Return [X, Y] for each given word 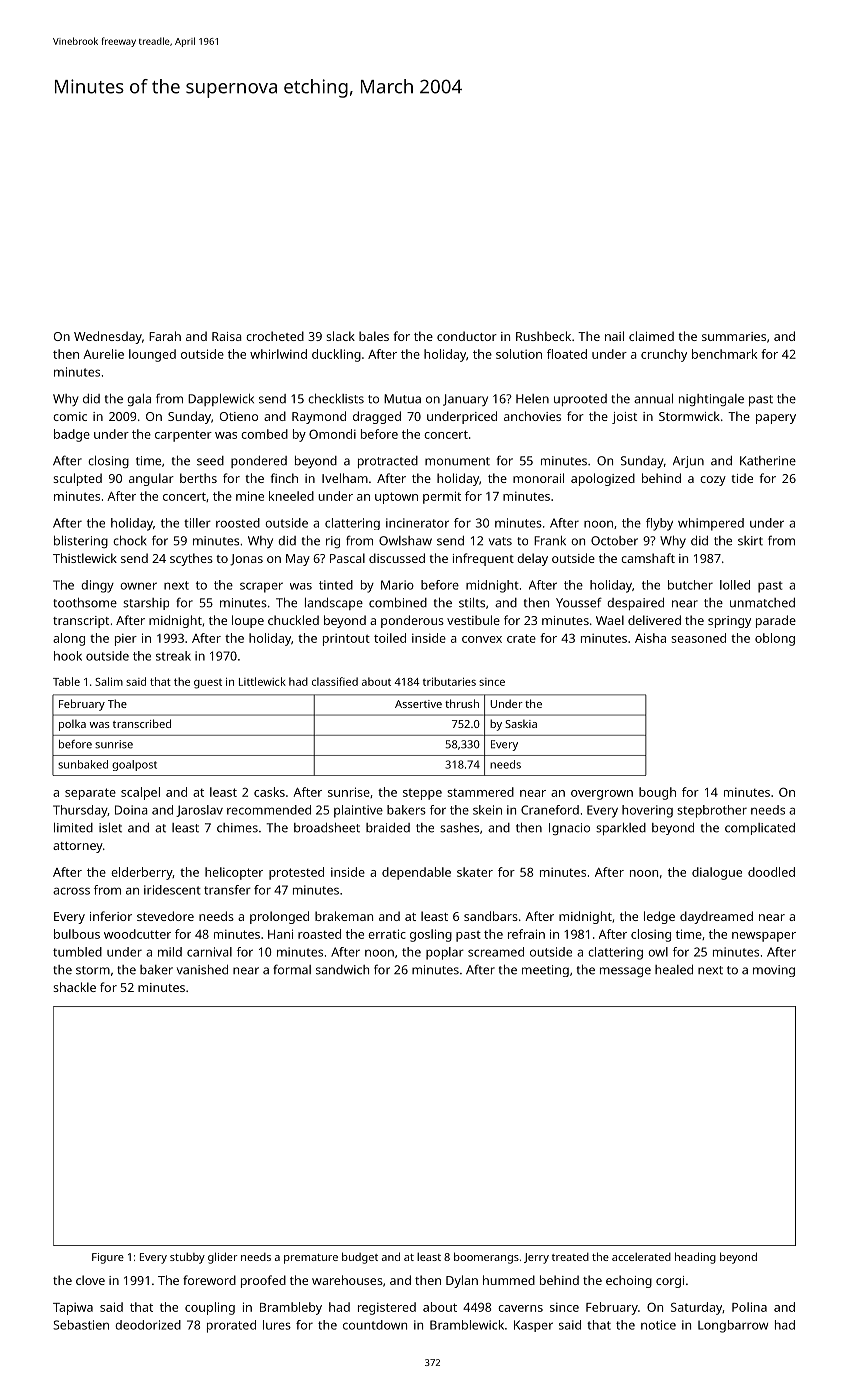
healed [674, 970]
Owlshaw [405, 541]
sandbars [491, 916]
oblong [775, 639]
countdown [375, 1325]
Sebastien [81, 1325]
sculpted [77, 479]
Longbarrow [733, 1326]
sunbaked [83, 764]
